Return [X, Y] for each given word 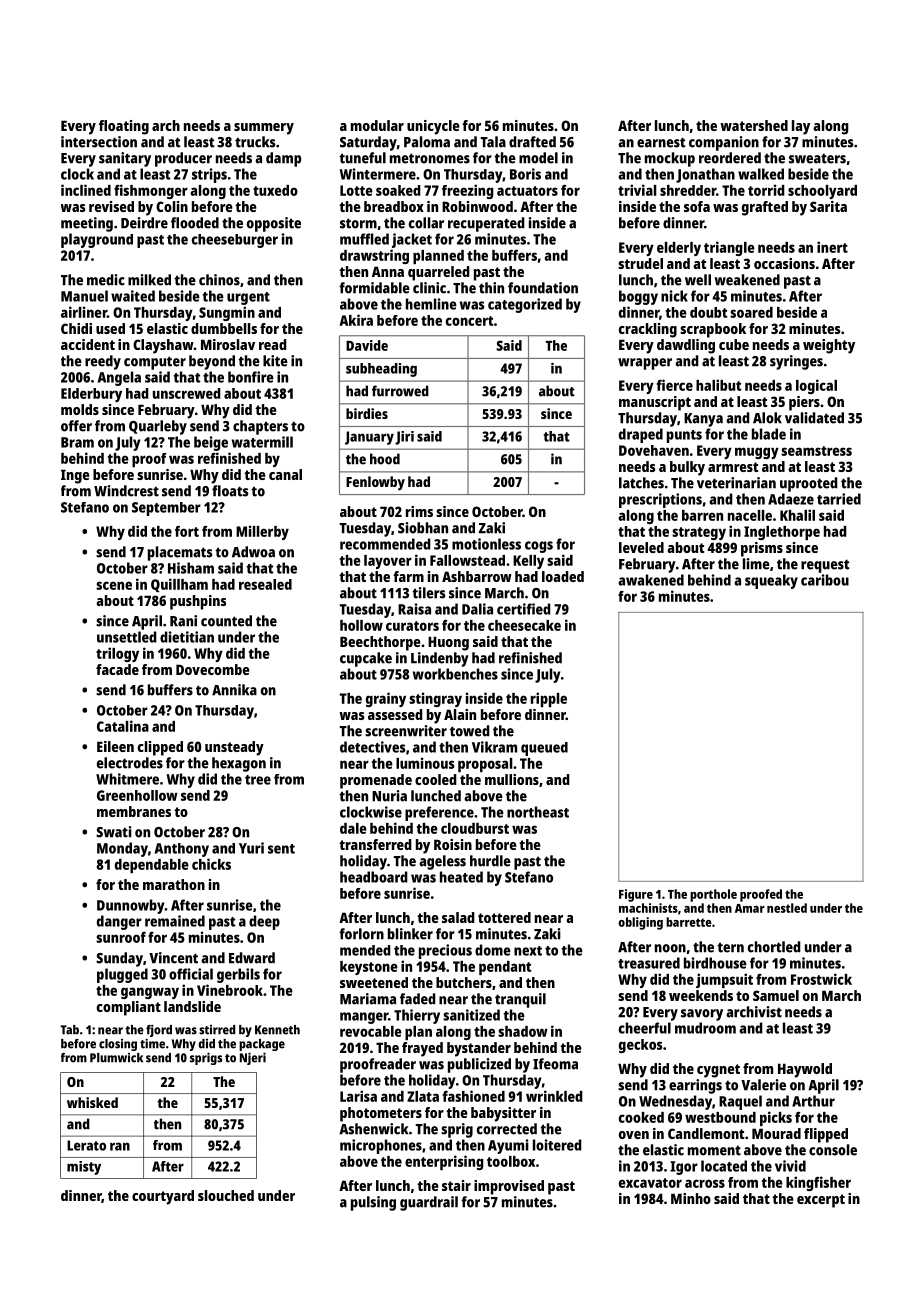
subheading [381, 370]
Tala [493, 142]
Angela [119, 378]
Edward [252, 958]
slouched [226, 1195]
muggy [757, 453]
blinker [410, 934]
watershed [754, 125]
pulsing [373, 1203]
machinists [648, 908]
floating [124, 127]
